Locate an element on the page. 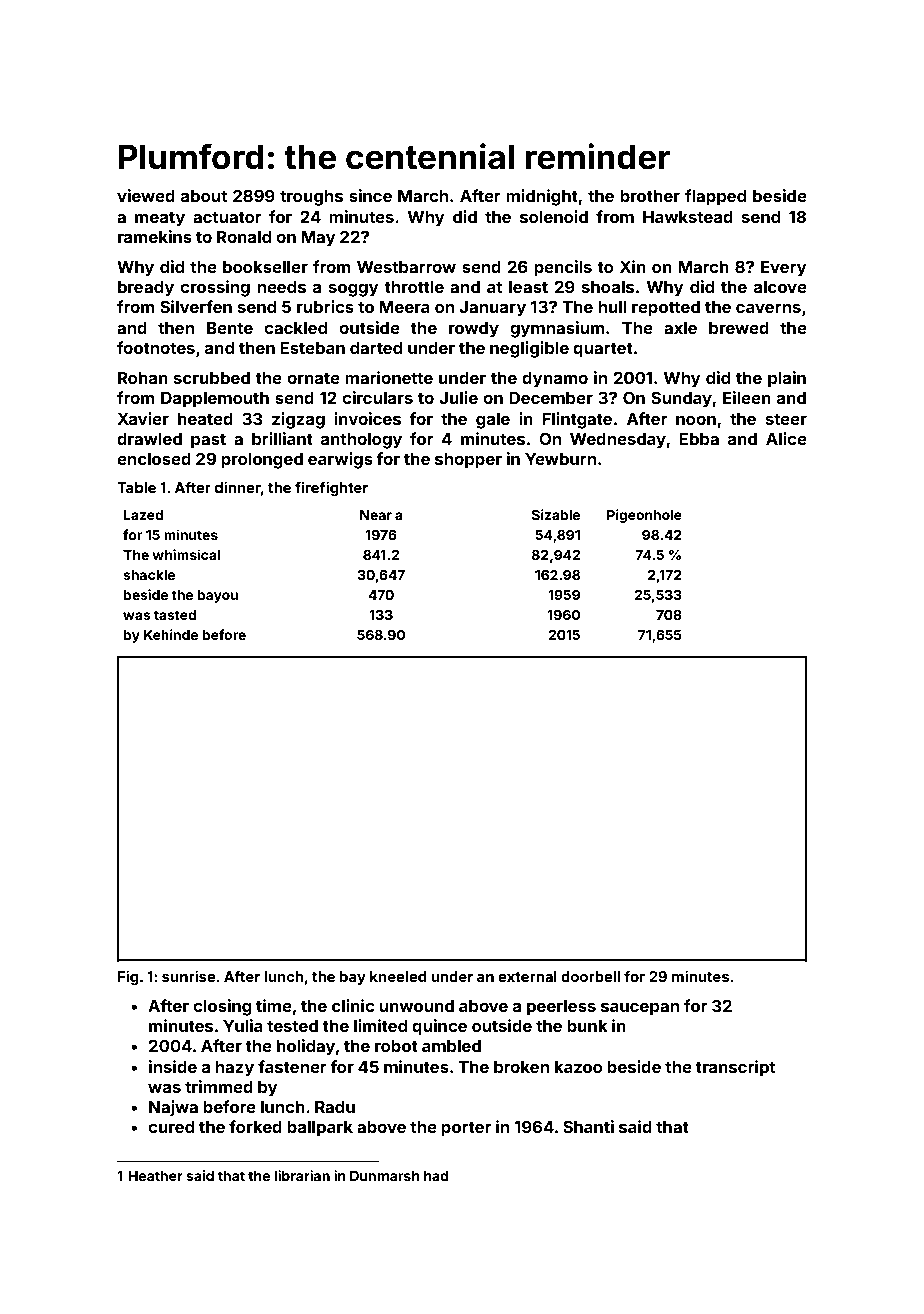 Image resolution: width=924 pixels, height=1314 pixels. troughs is located at coordinates (311, 198).
